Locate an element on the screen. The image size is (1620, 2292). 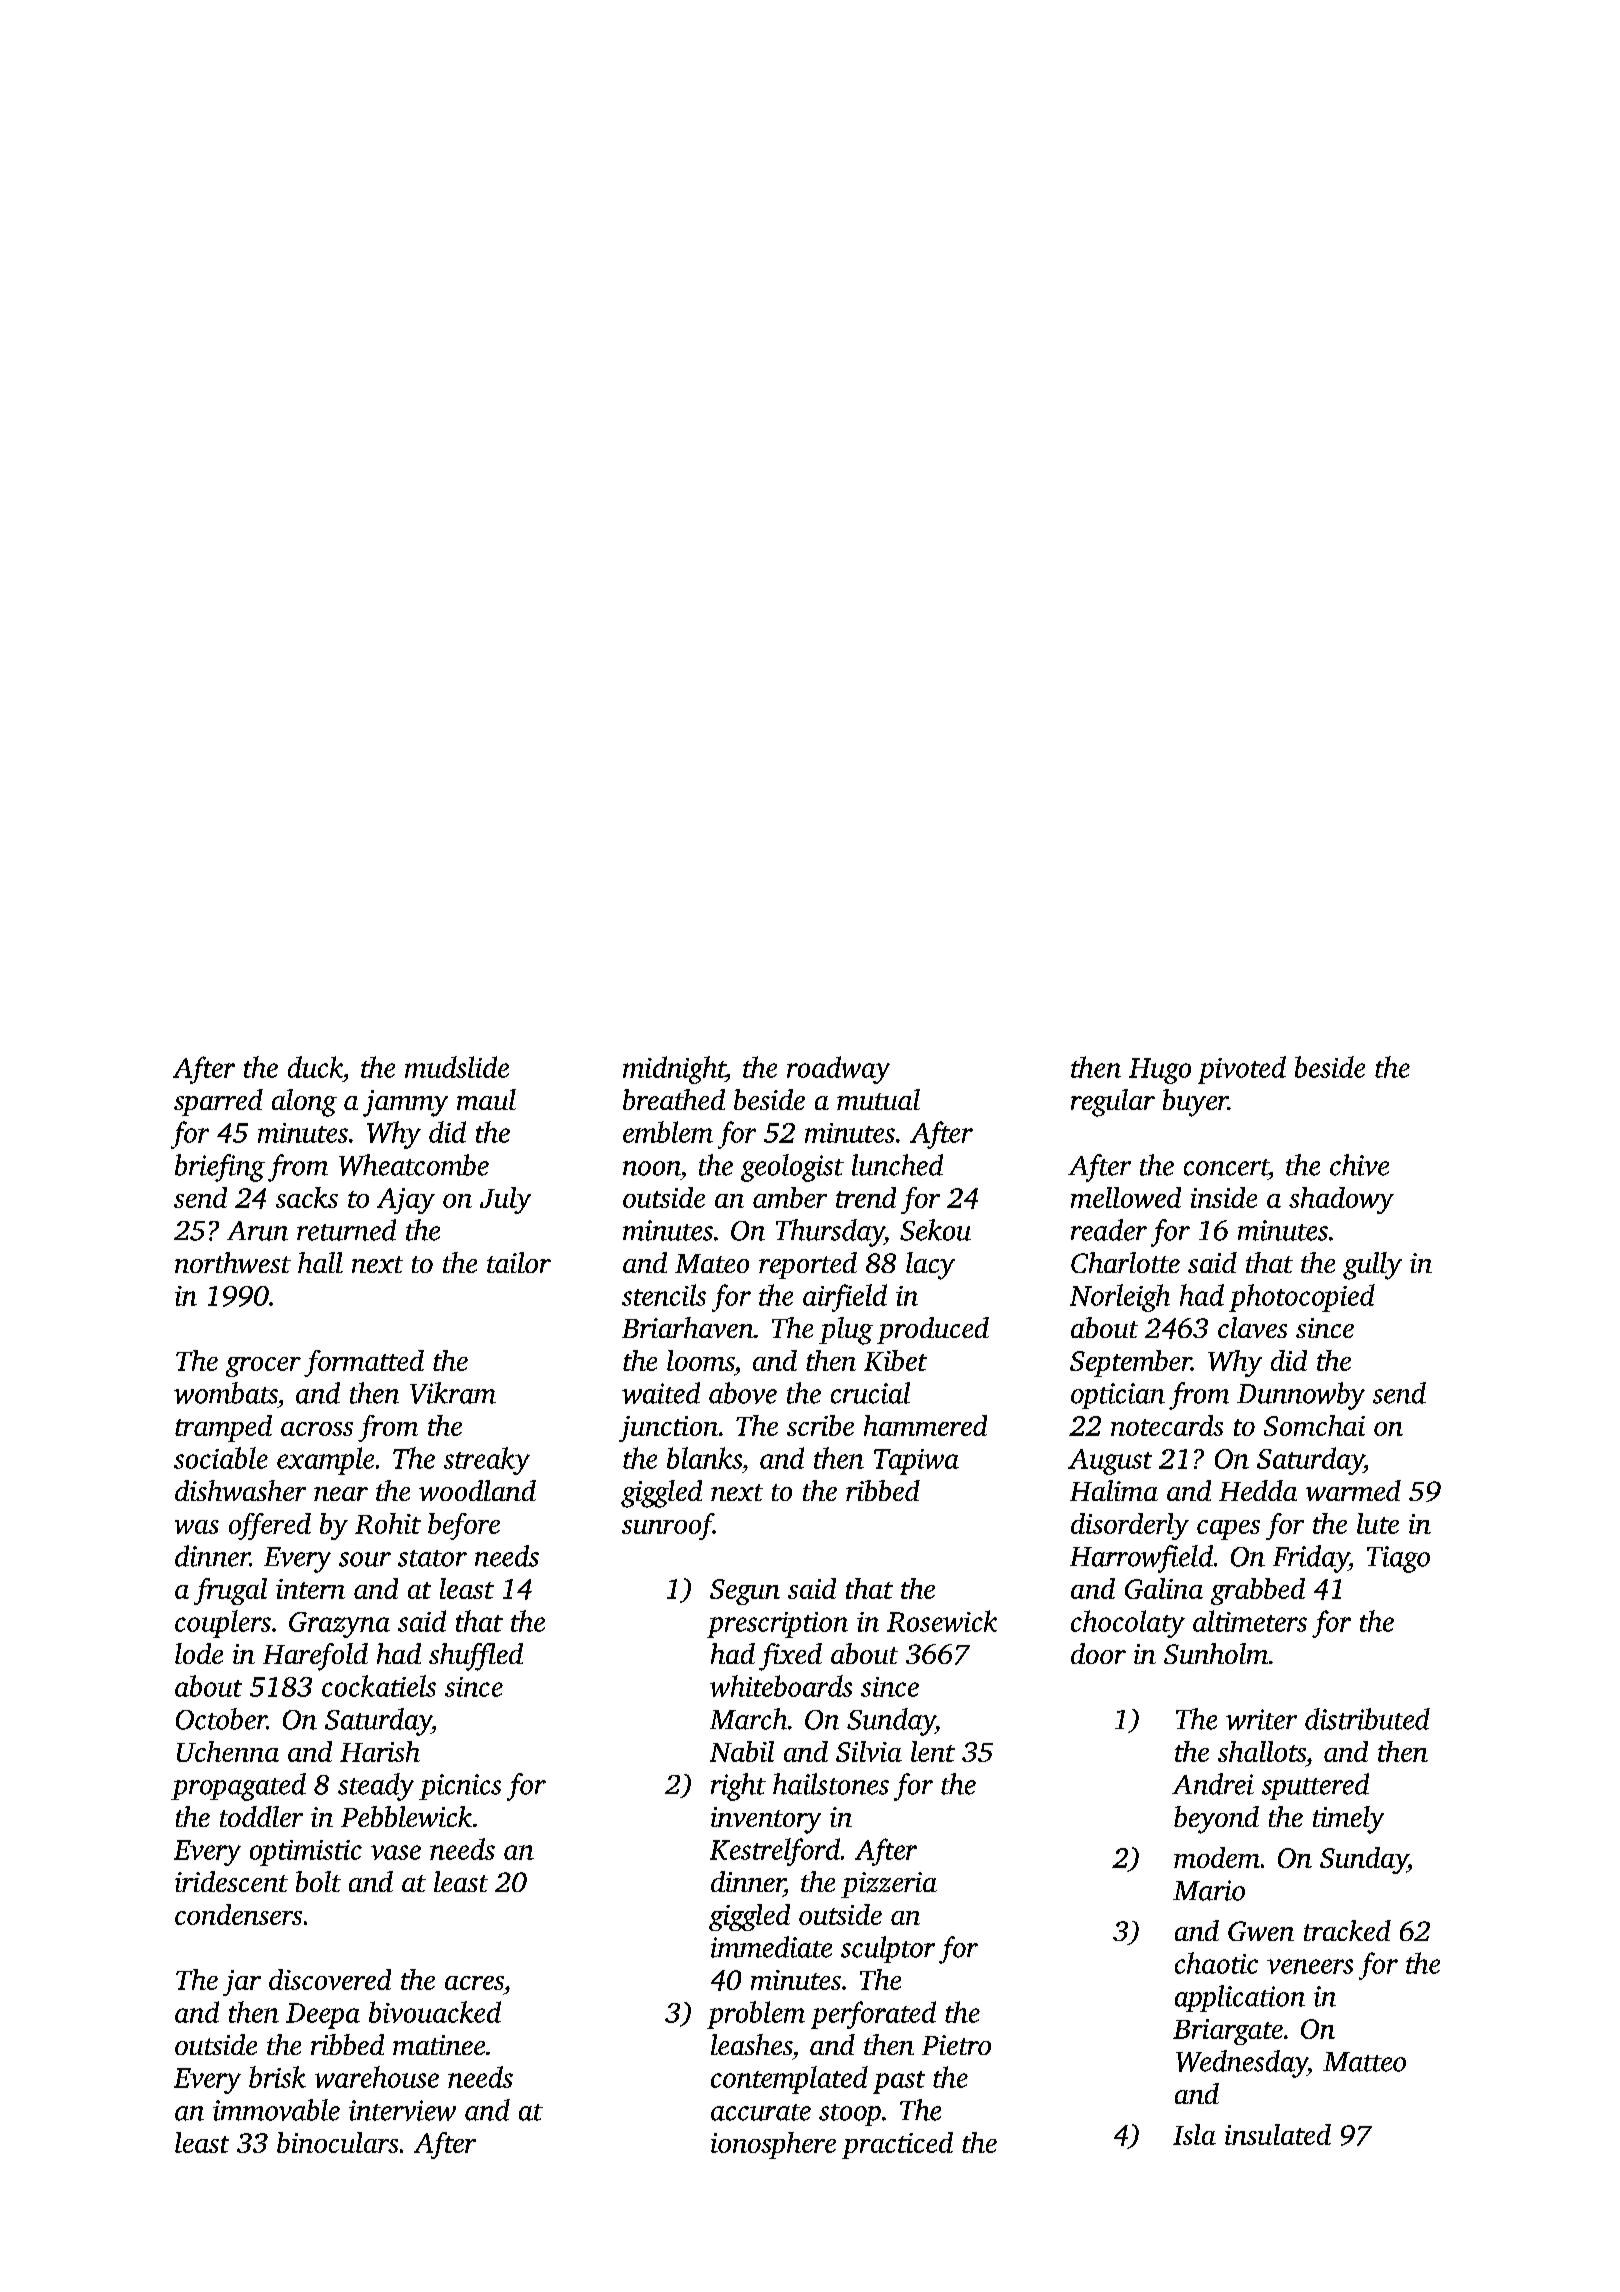
interview is located at coordinates (402, 2110).
